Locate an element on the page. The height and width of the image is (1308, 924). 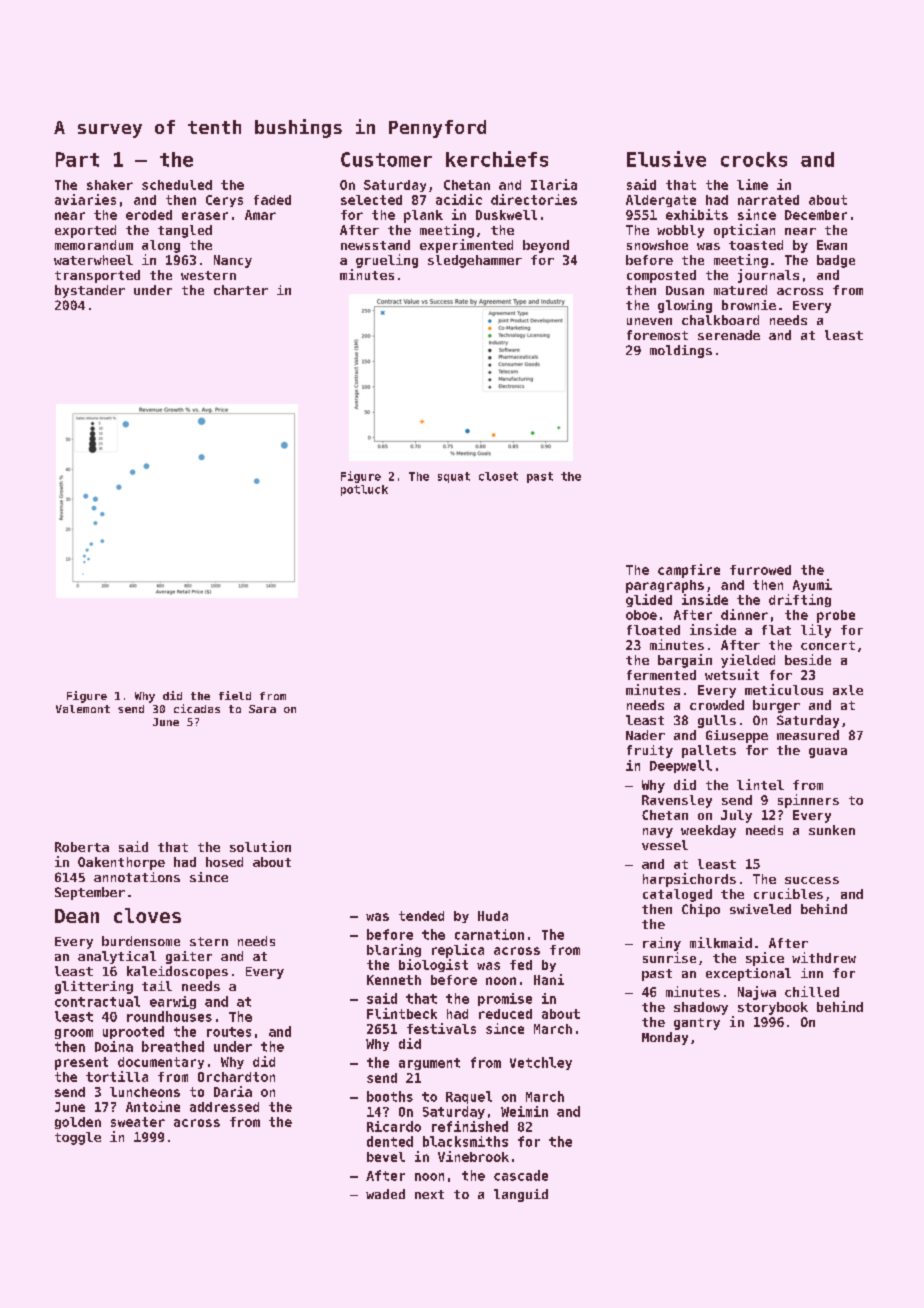
Valemont is located at coordinates (83, 709).
